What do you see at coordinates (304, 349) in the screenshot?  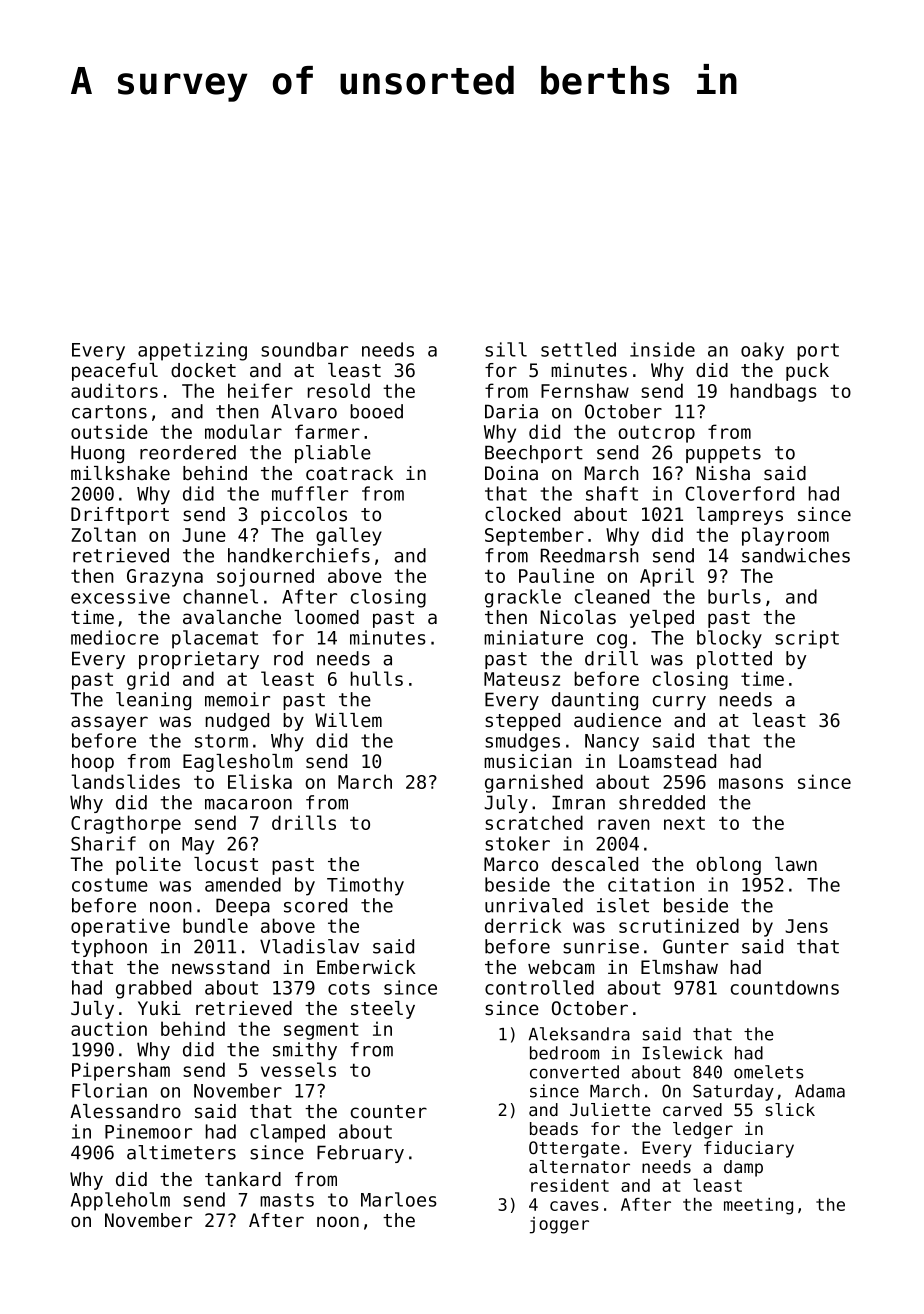 I see `soundbar` at bounding box center [304, 349].
